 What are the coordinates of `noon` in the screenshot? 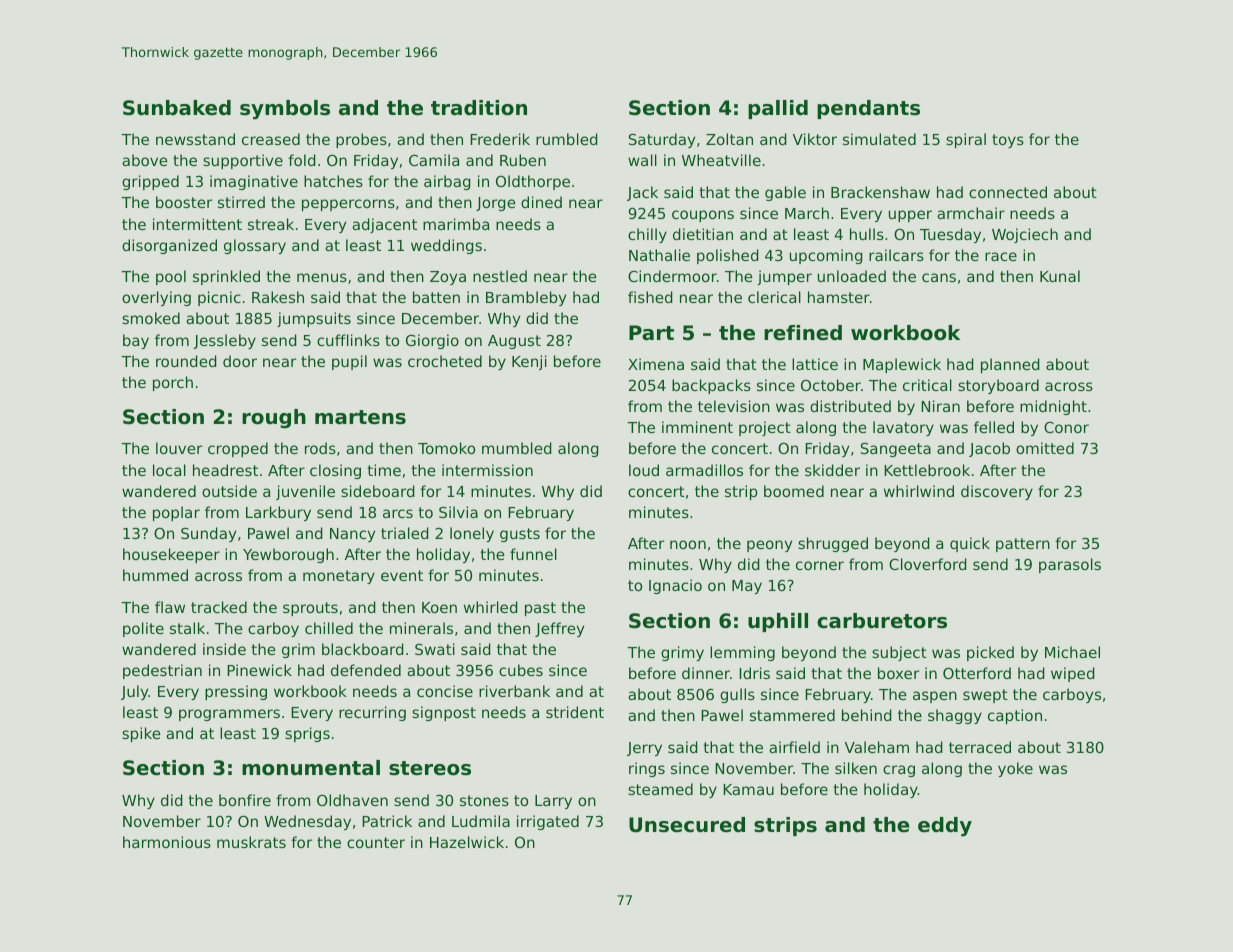 It's located at (688, 544).
